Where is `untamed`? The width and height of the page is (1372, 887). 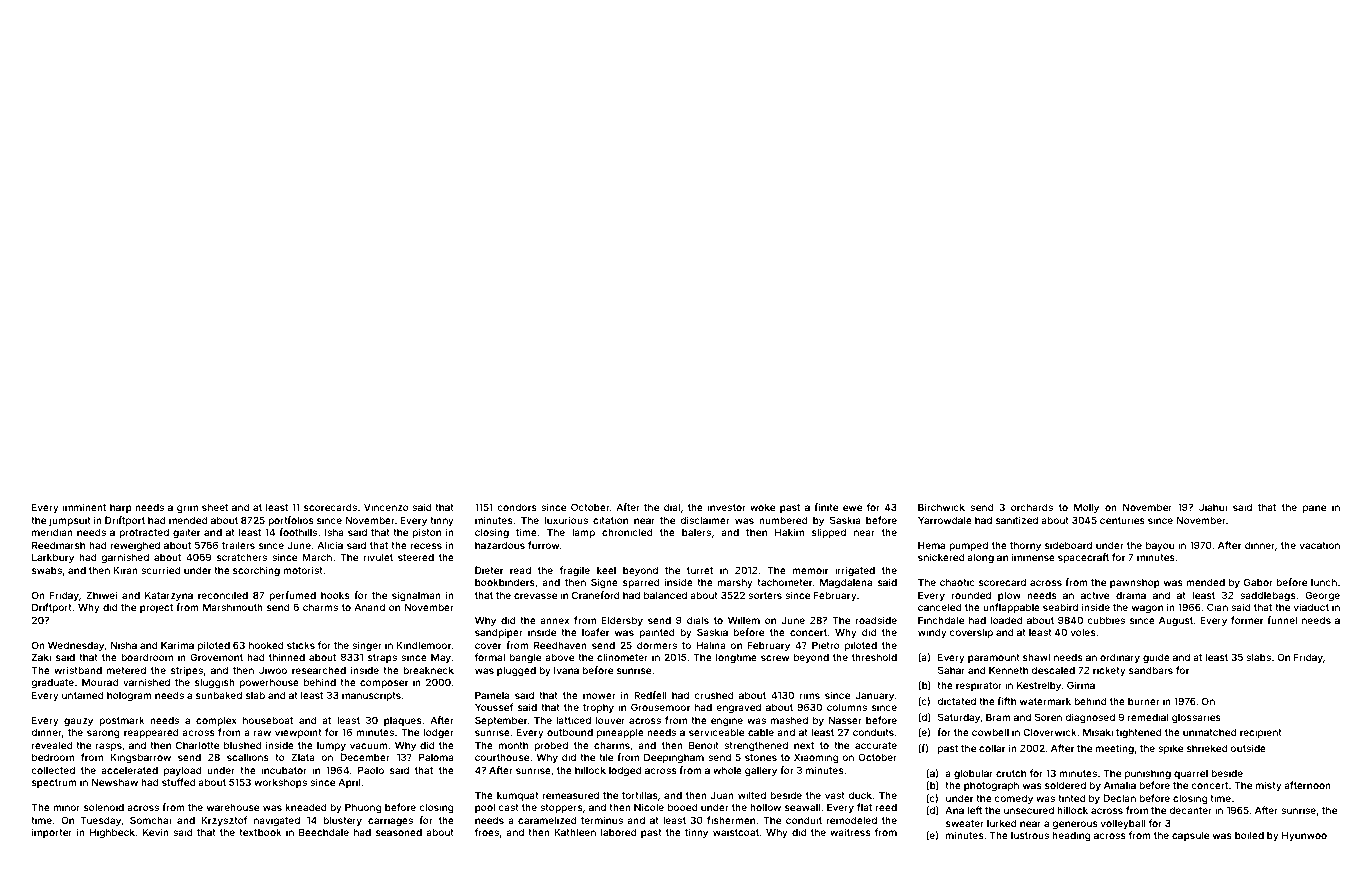
untamed is located at coordinates (83, 695).
